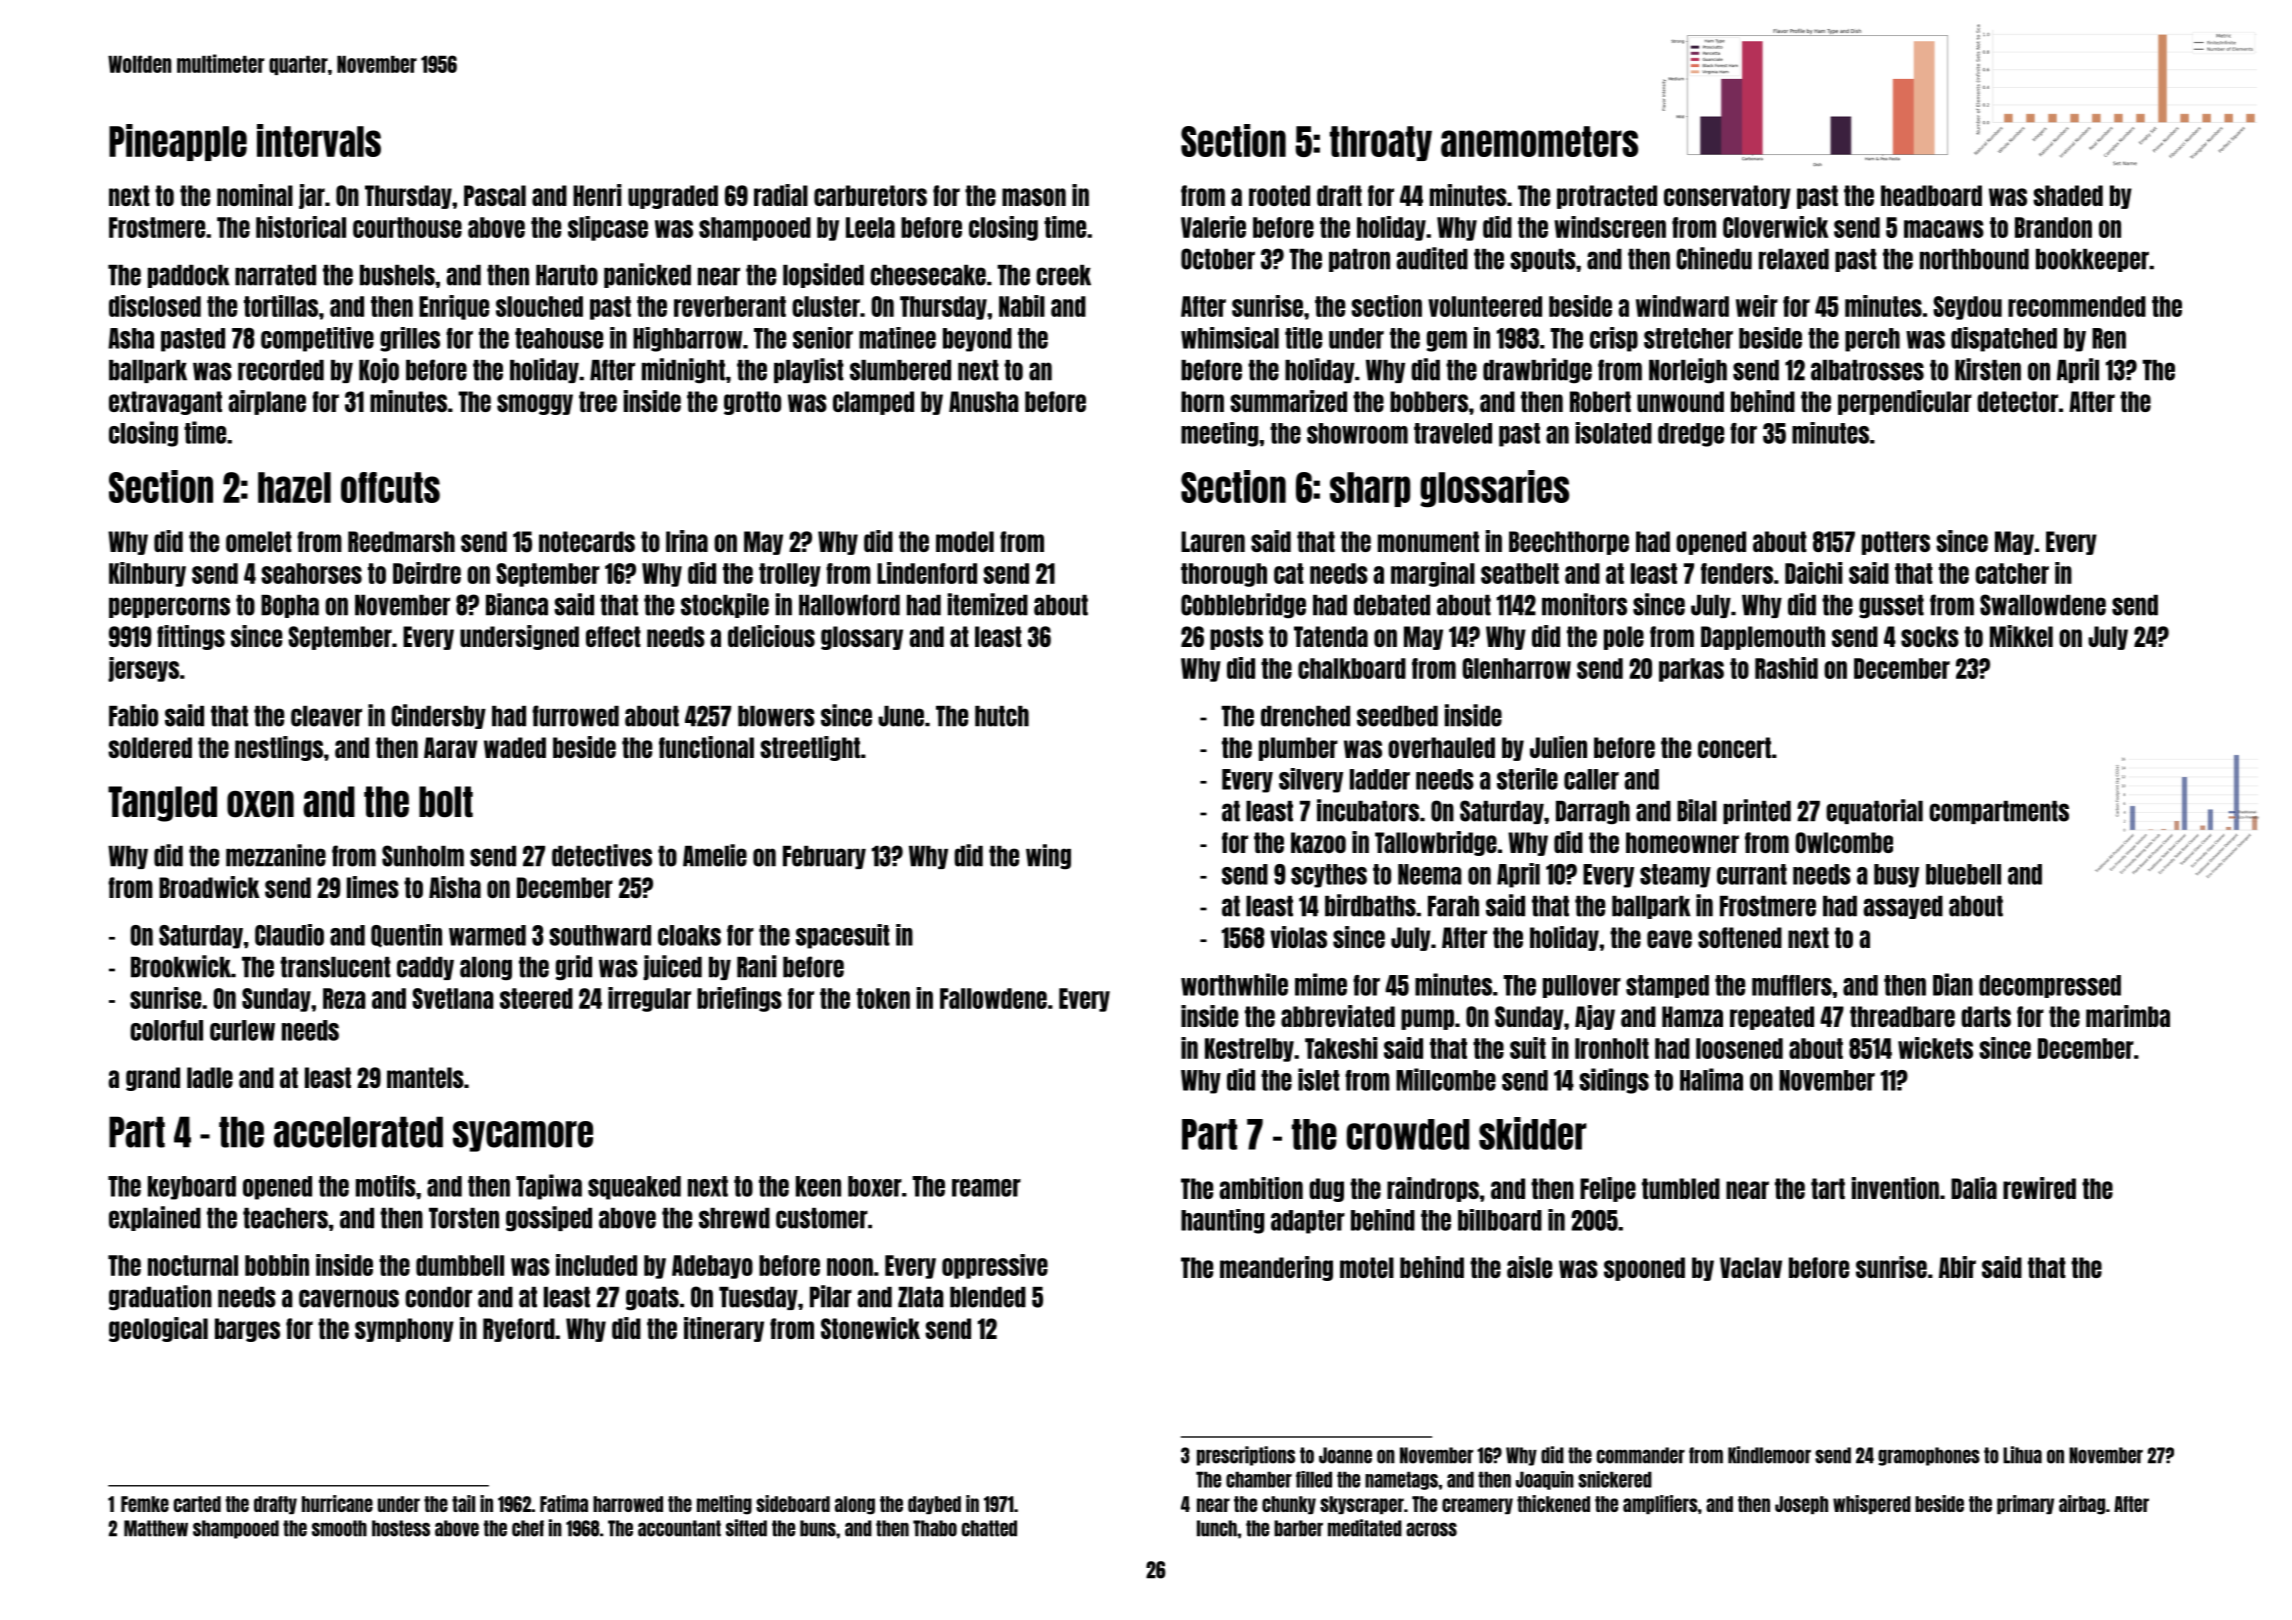 The width and height of the screenshot is (2292, 1620). I want to click on Fabio, so click(133, 715).
